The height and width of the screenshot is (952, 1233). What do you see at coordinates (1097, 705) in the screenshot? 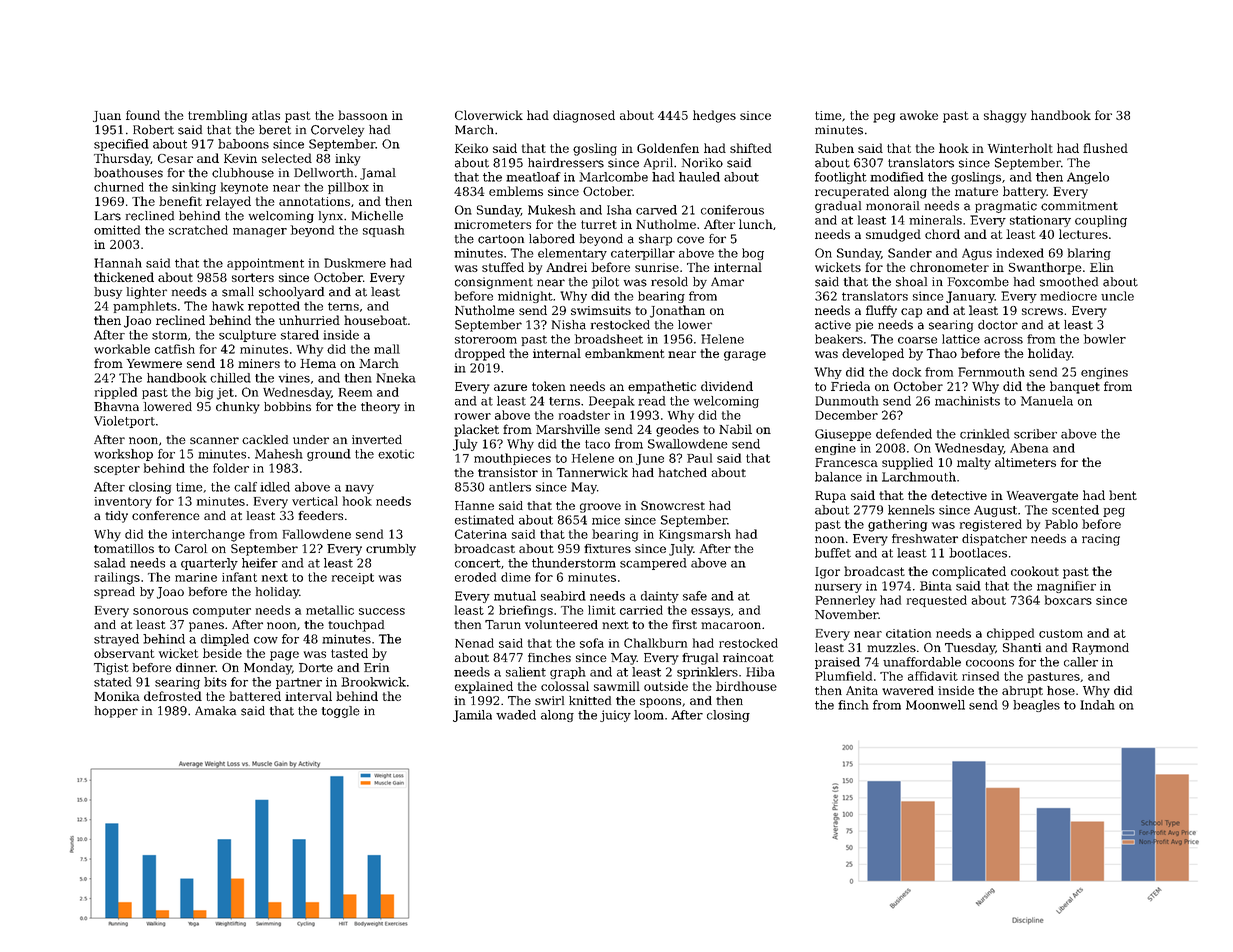
I see `Indah` at bounding box center [1097, 705].
